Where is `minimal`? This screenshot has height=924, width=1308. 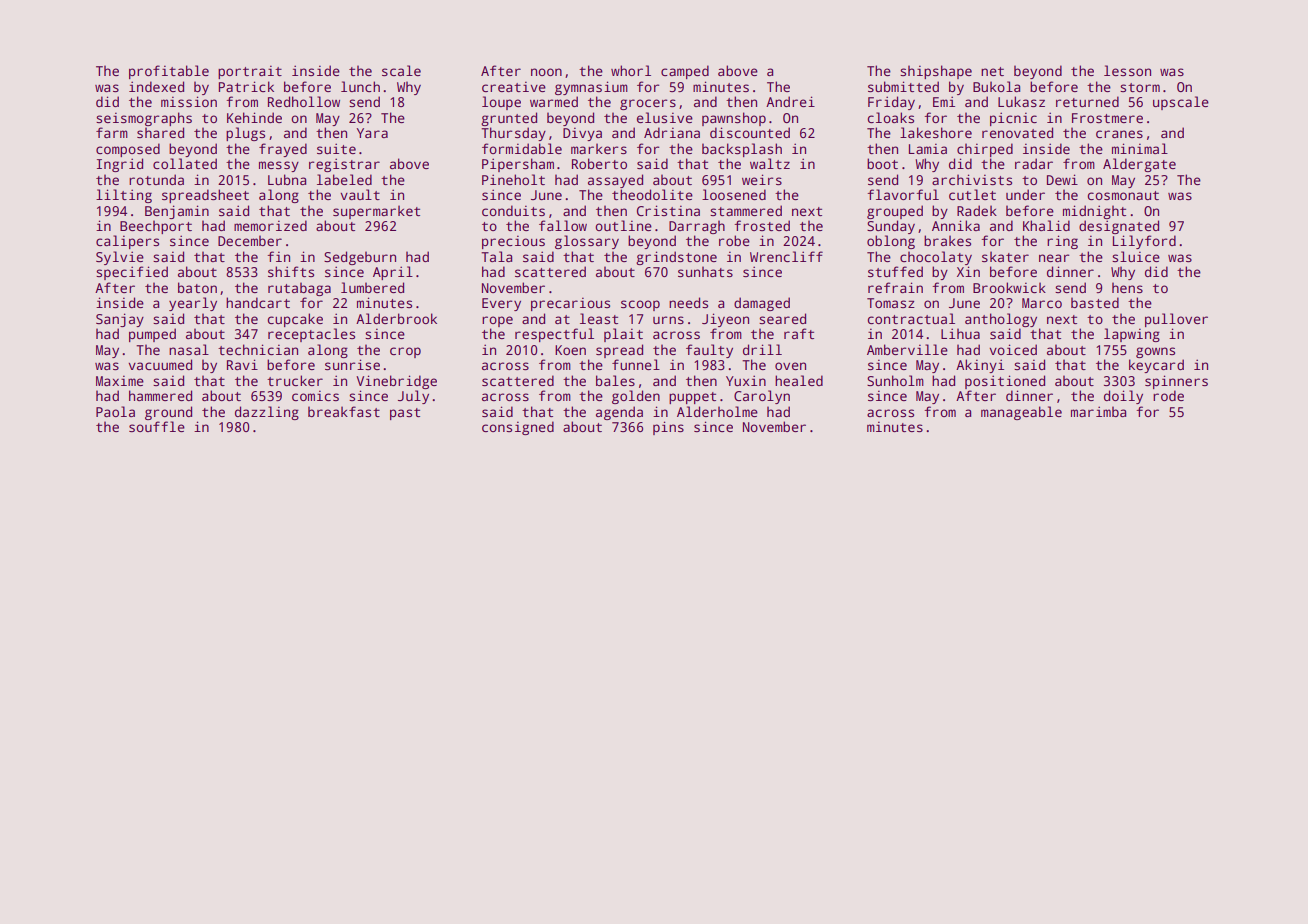 minimal is located at coordinates (1140, 148).
